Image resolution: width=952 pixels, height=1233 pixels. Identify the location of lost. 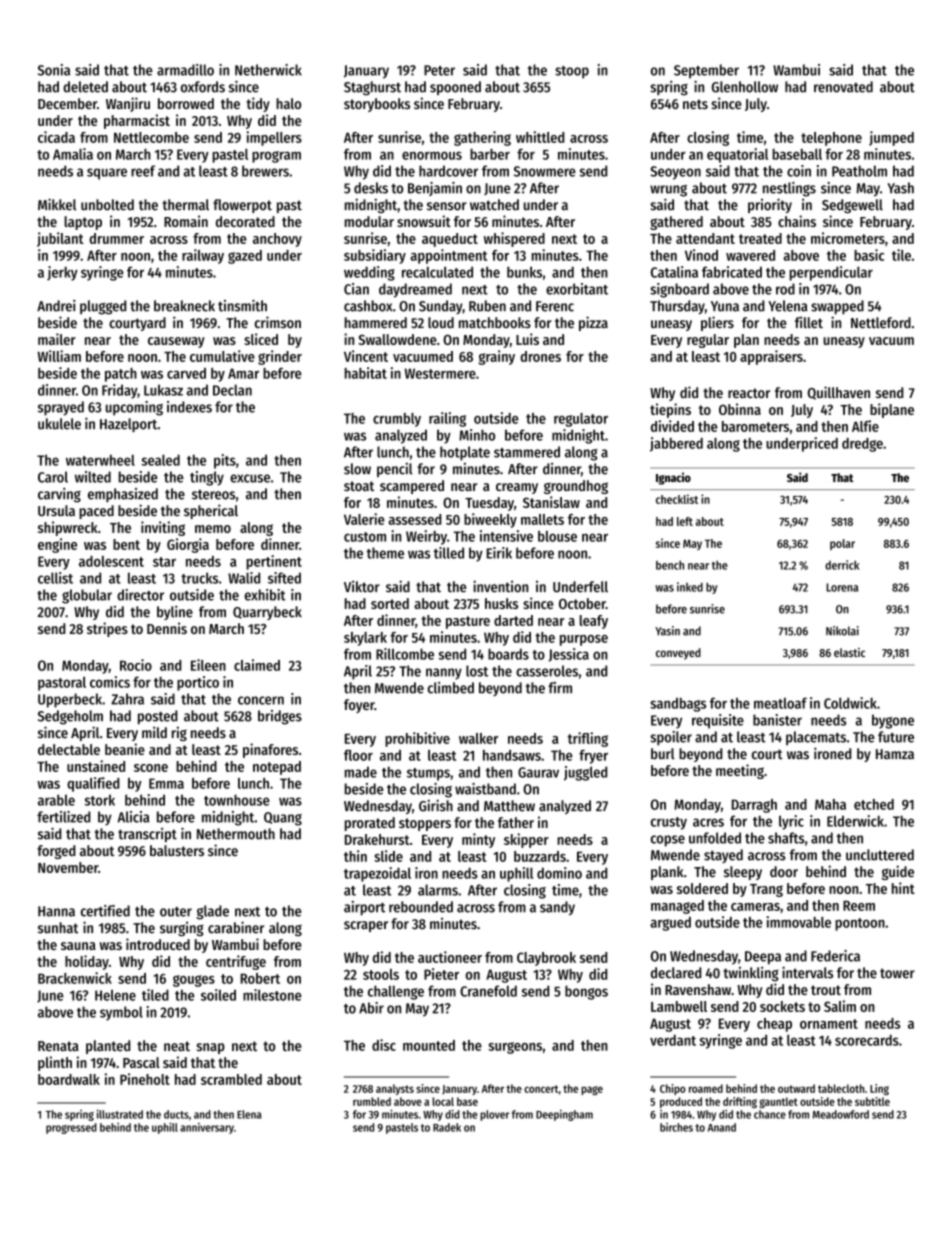
(477, 671).
